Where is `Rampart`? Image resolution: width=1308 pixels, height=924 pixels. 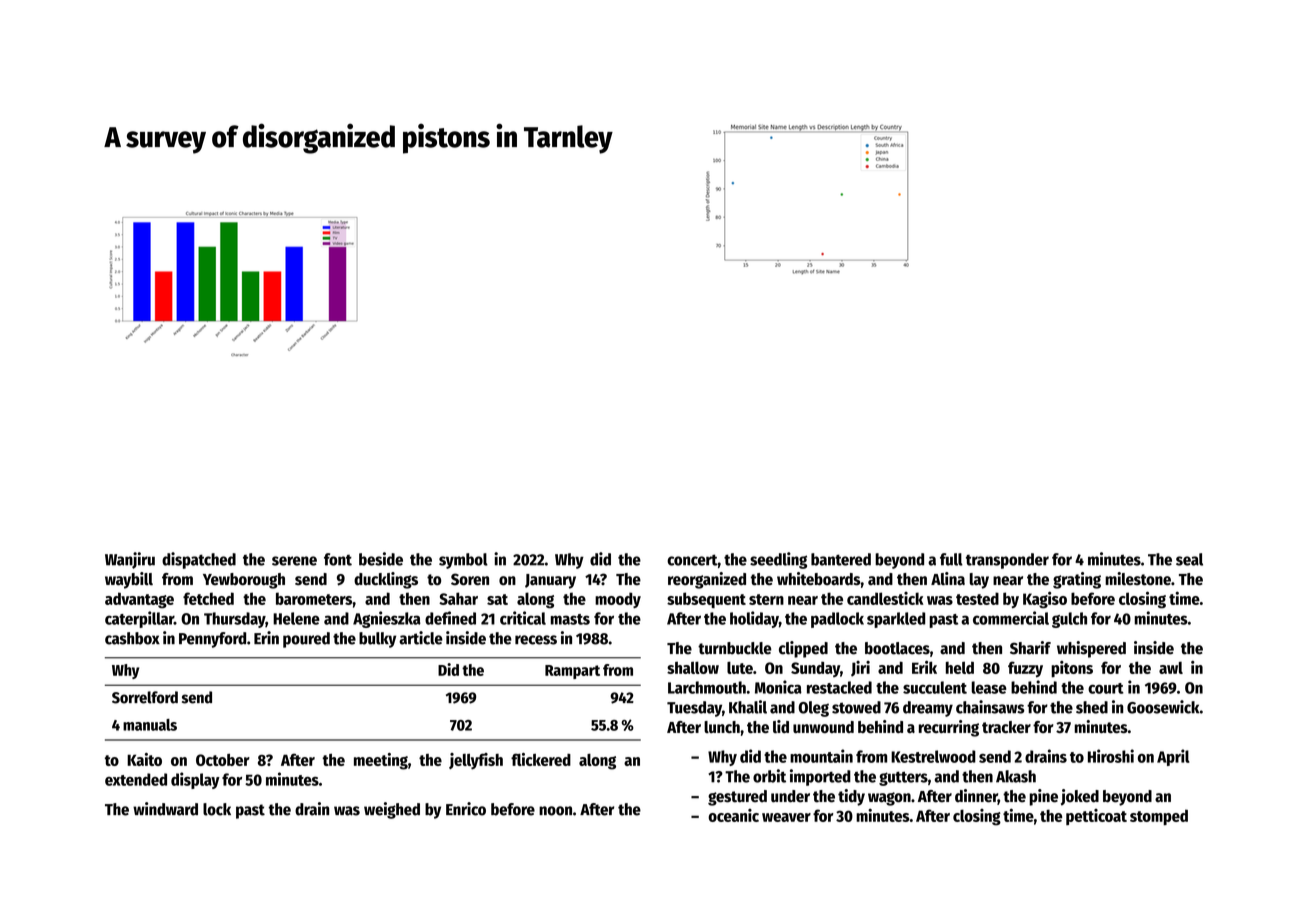
Rampart is located at coordinates (572, 672).
